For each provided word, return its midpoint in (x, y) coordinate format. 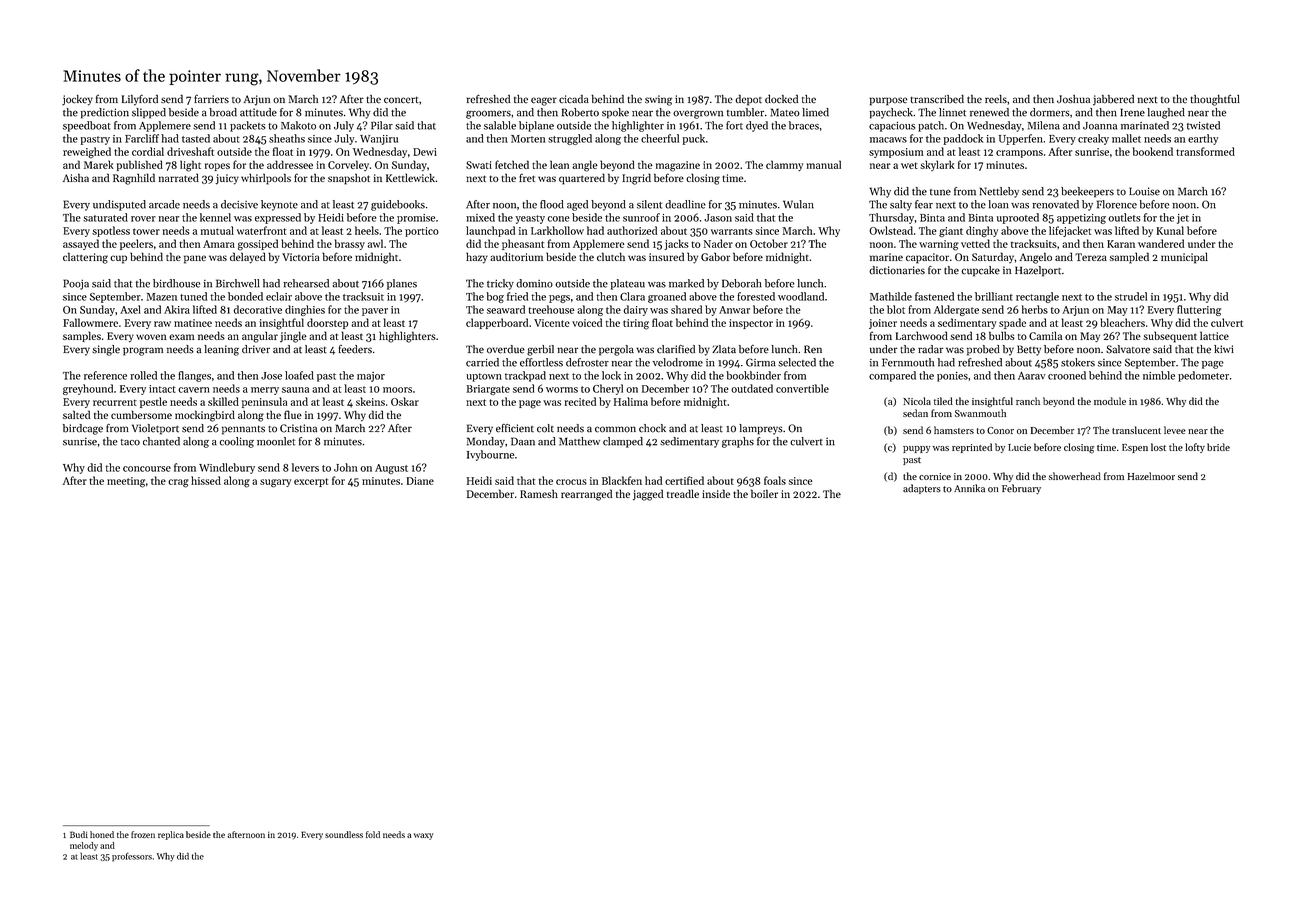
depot (748, 100)
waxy (423, 836)
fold (373, 834)
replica (171, 835)
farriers (211, 99)
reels (996, 99)
